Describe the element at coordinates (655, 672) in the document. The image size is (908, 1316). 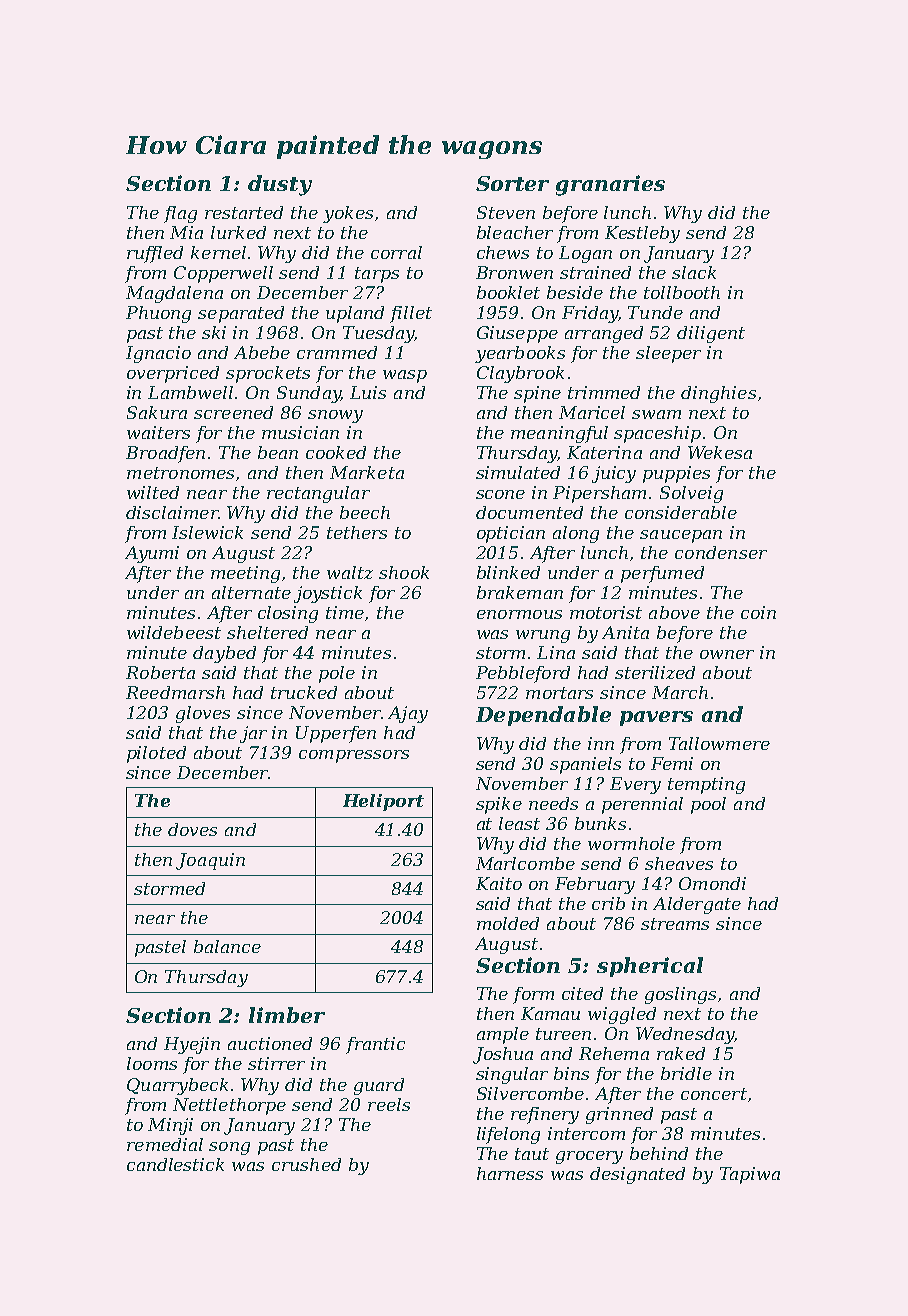
I see `sterilized` at that location.
